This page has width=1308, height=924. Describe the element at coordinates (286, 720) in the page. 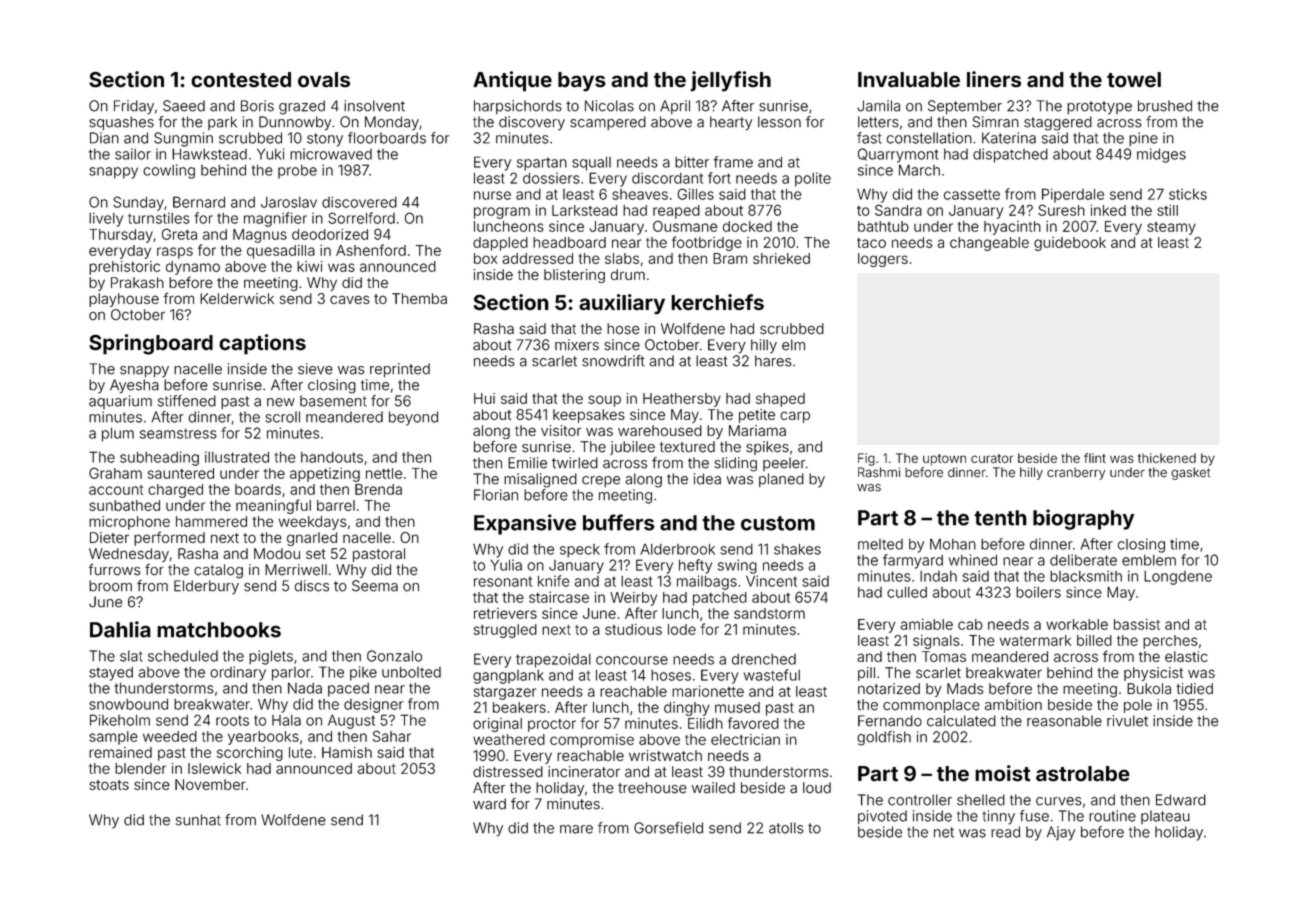

I see `Hala` at that location.
